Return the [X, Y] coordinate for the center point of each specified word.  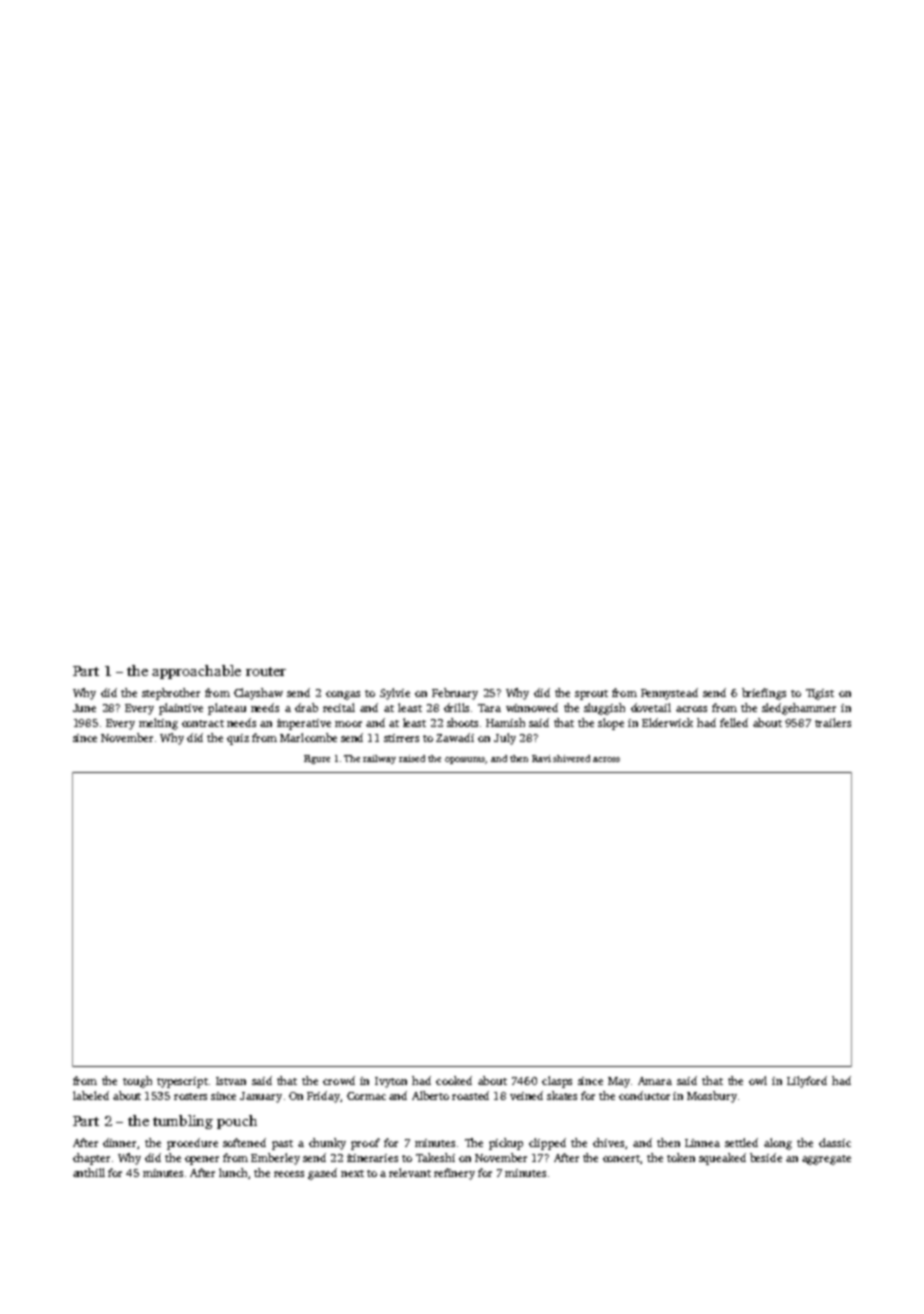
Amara [655, 1081]
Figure [317, 759]
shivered [571, 758]
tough [137, 1082]
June [84, 708]
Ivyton [391, 1082]
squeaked [722, 1159]
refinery [454, 1174]
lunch [234, 1173]
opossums [465, 760]
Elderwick [667, 722]
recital [339, 707]
